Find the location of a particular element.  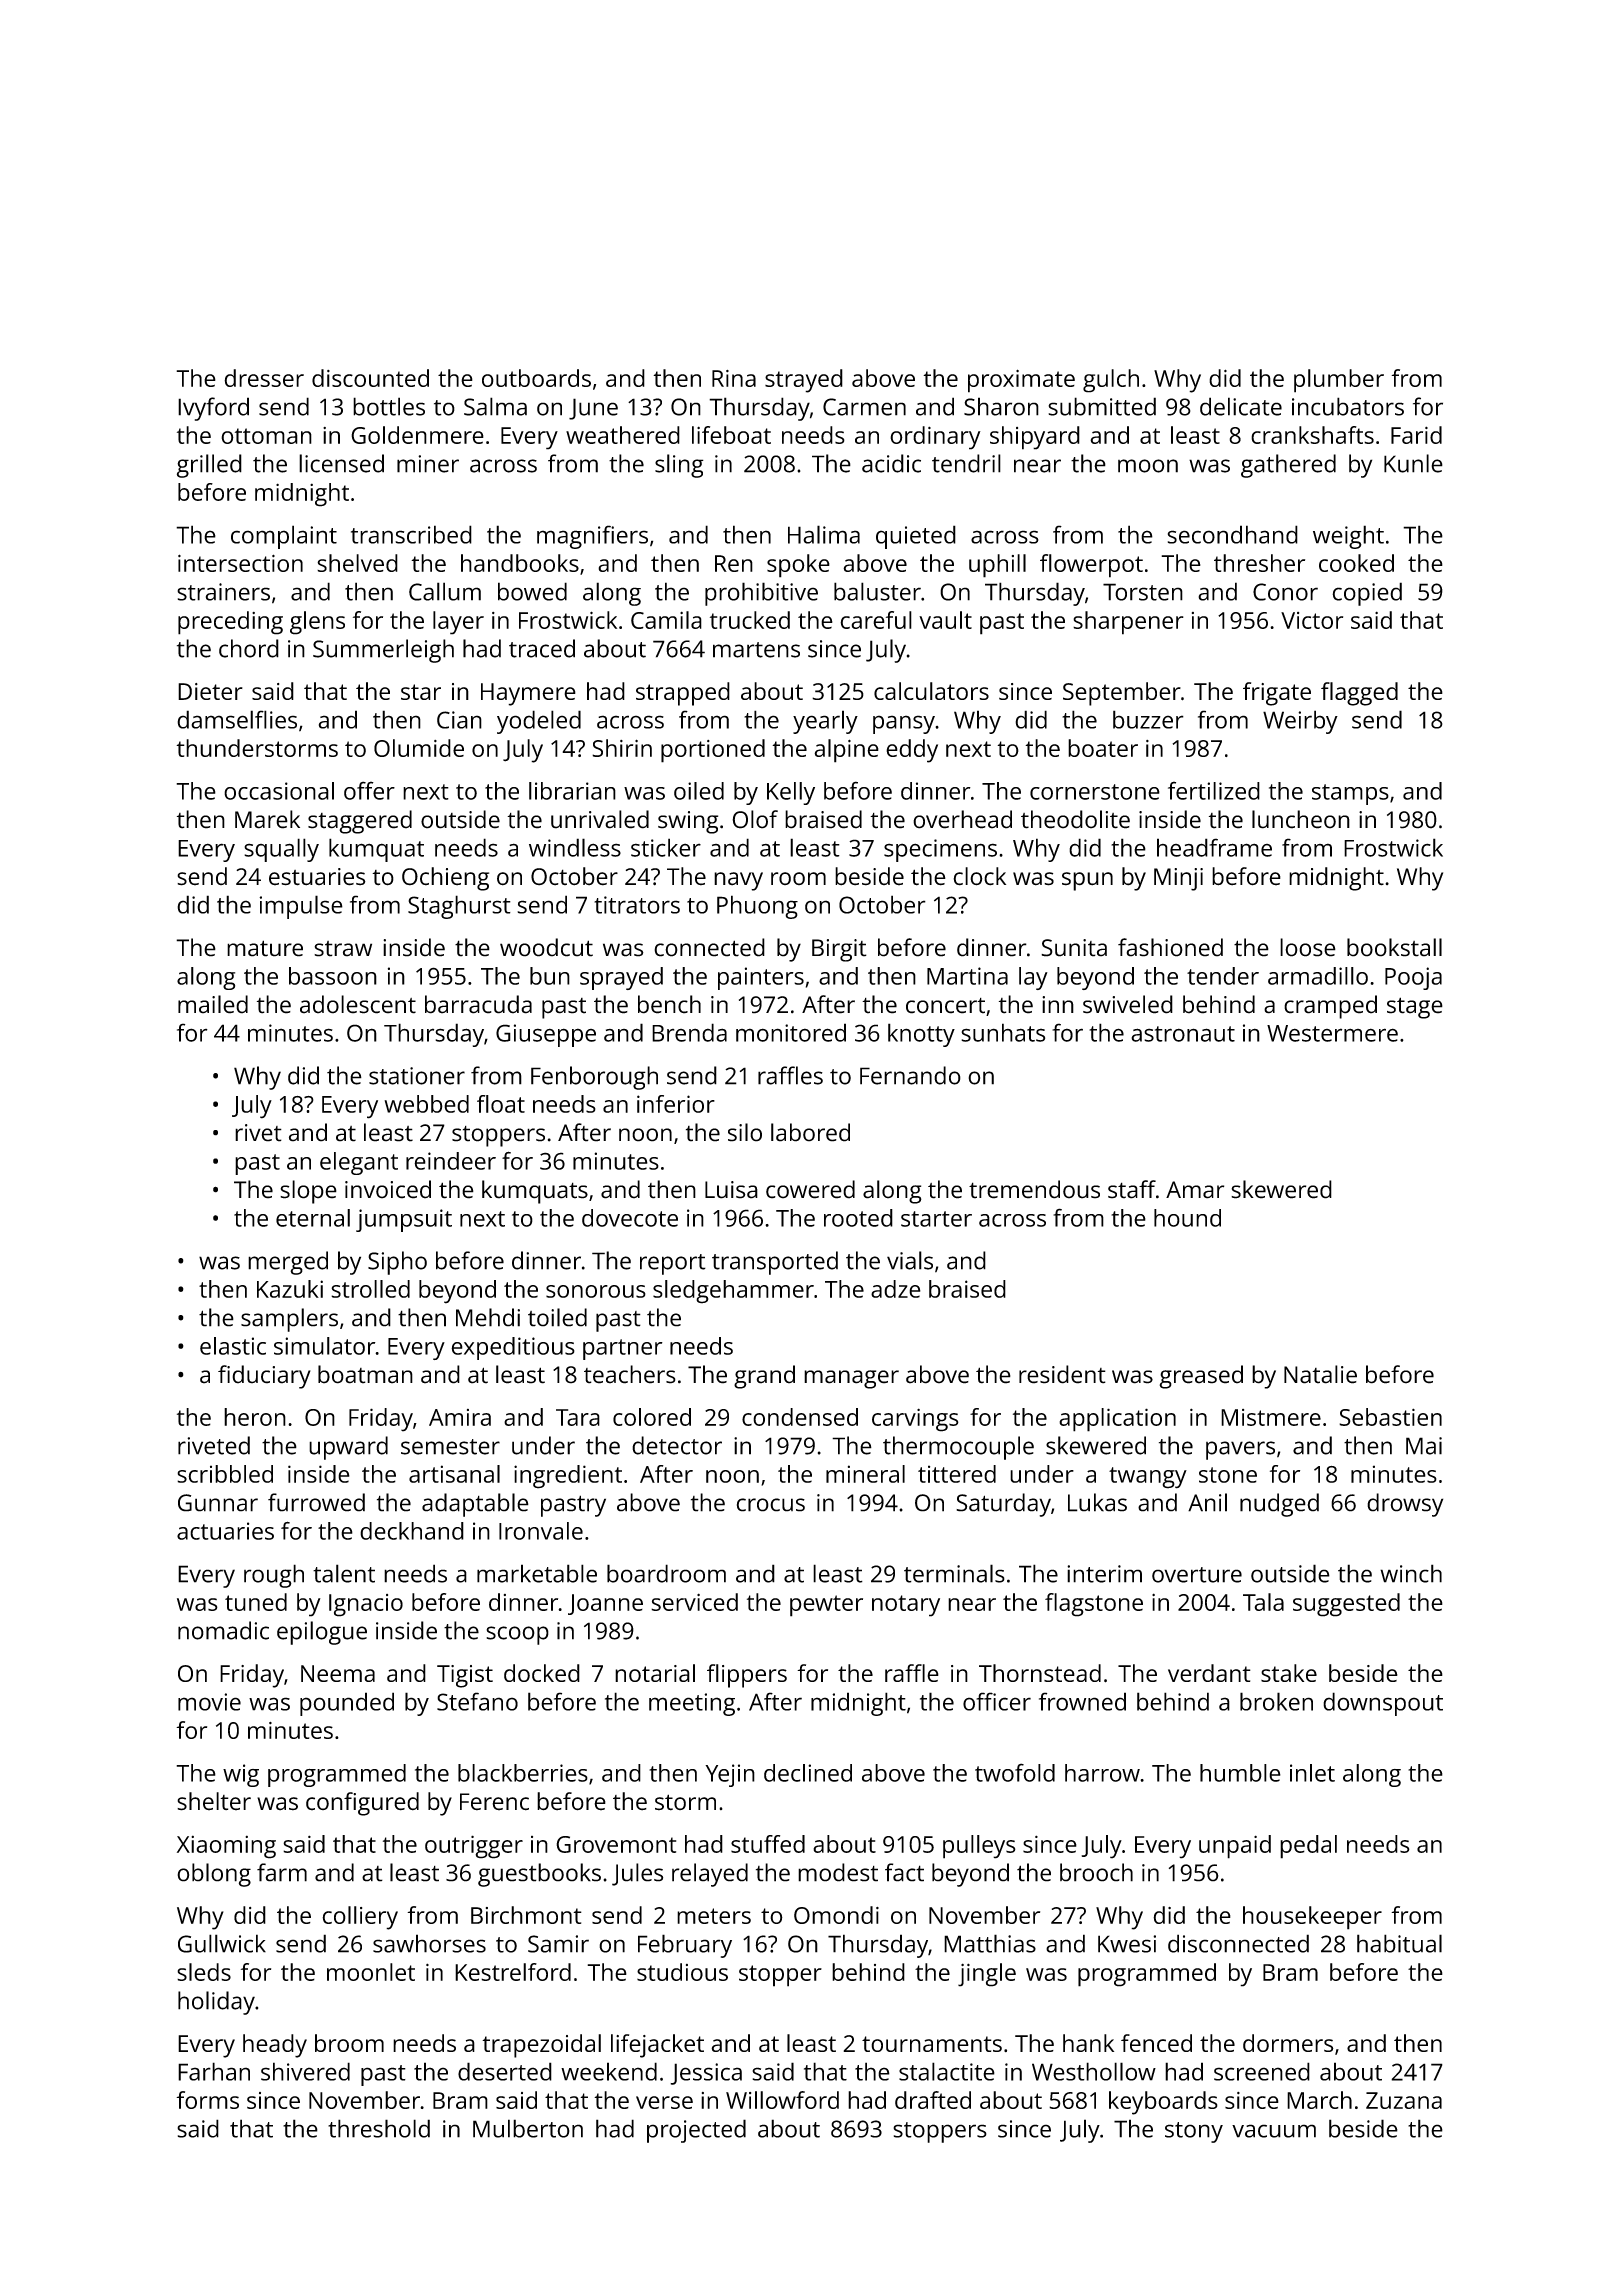

Willowford is located at coordinates (782, 2100).
